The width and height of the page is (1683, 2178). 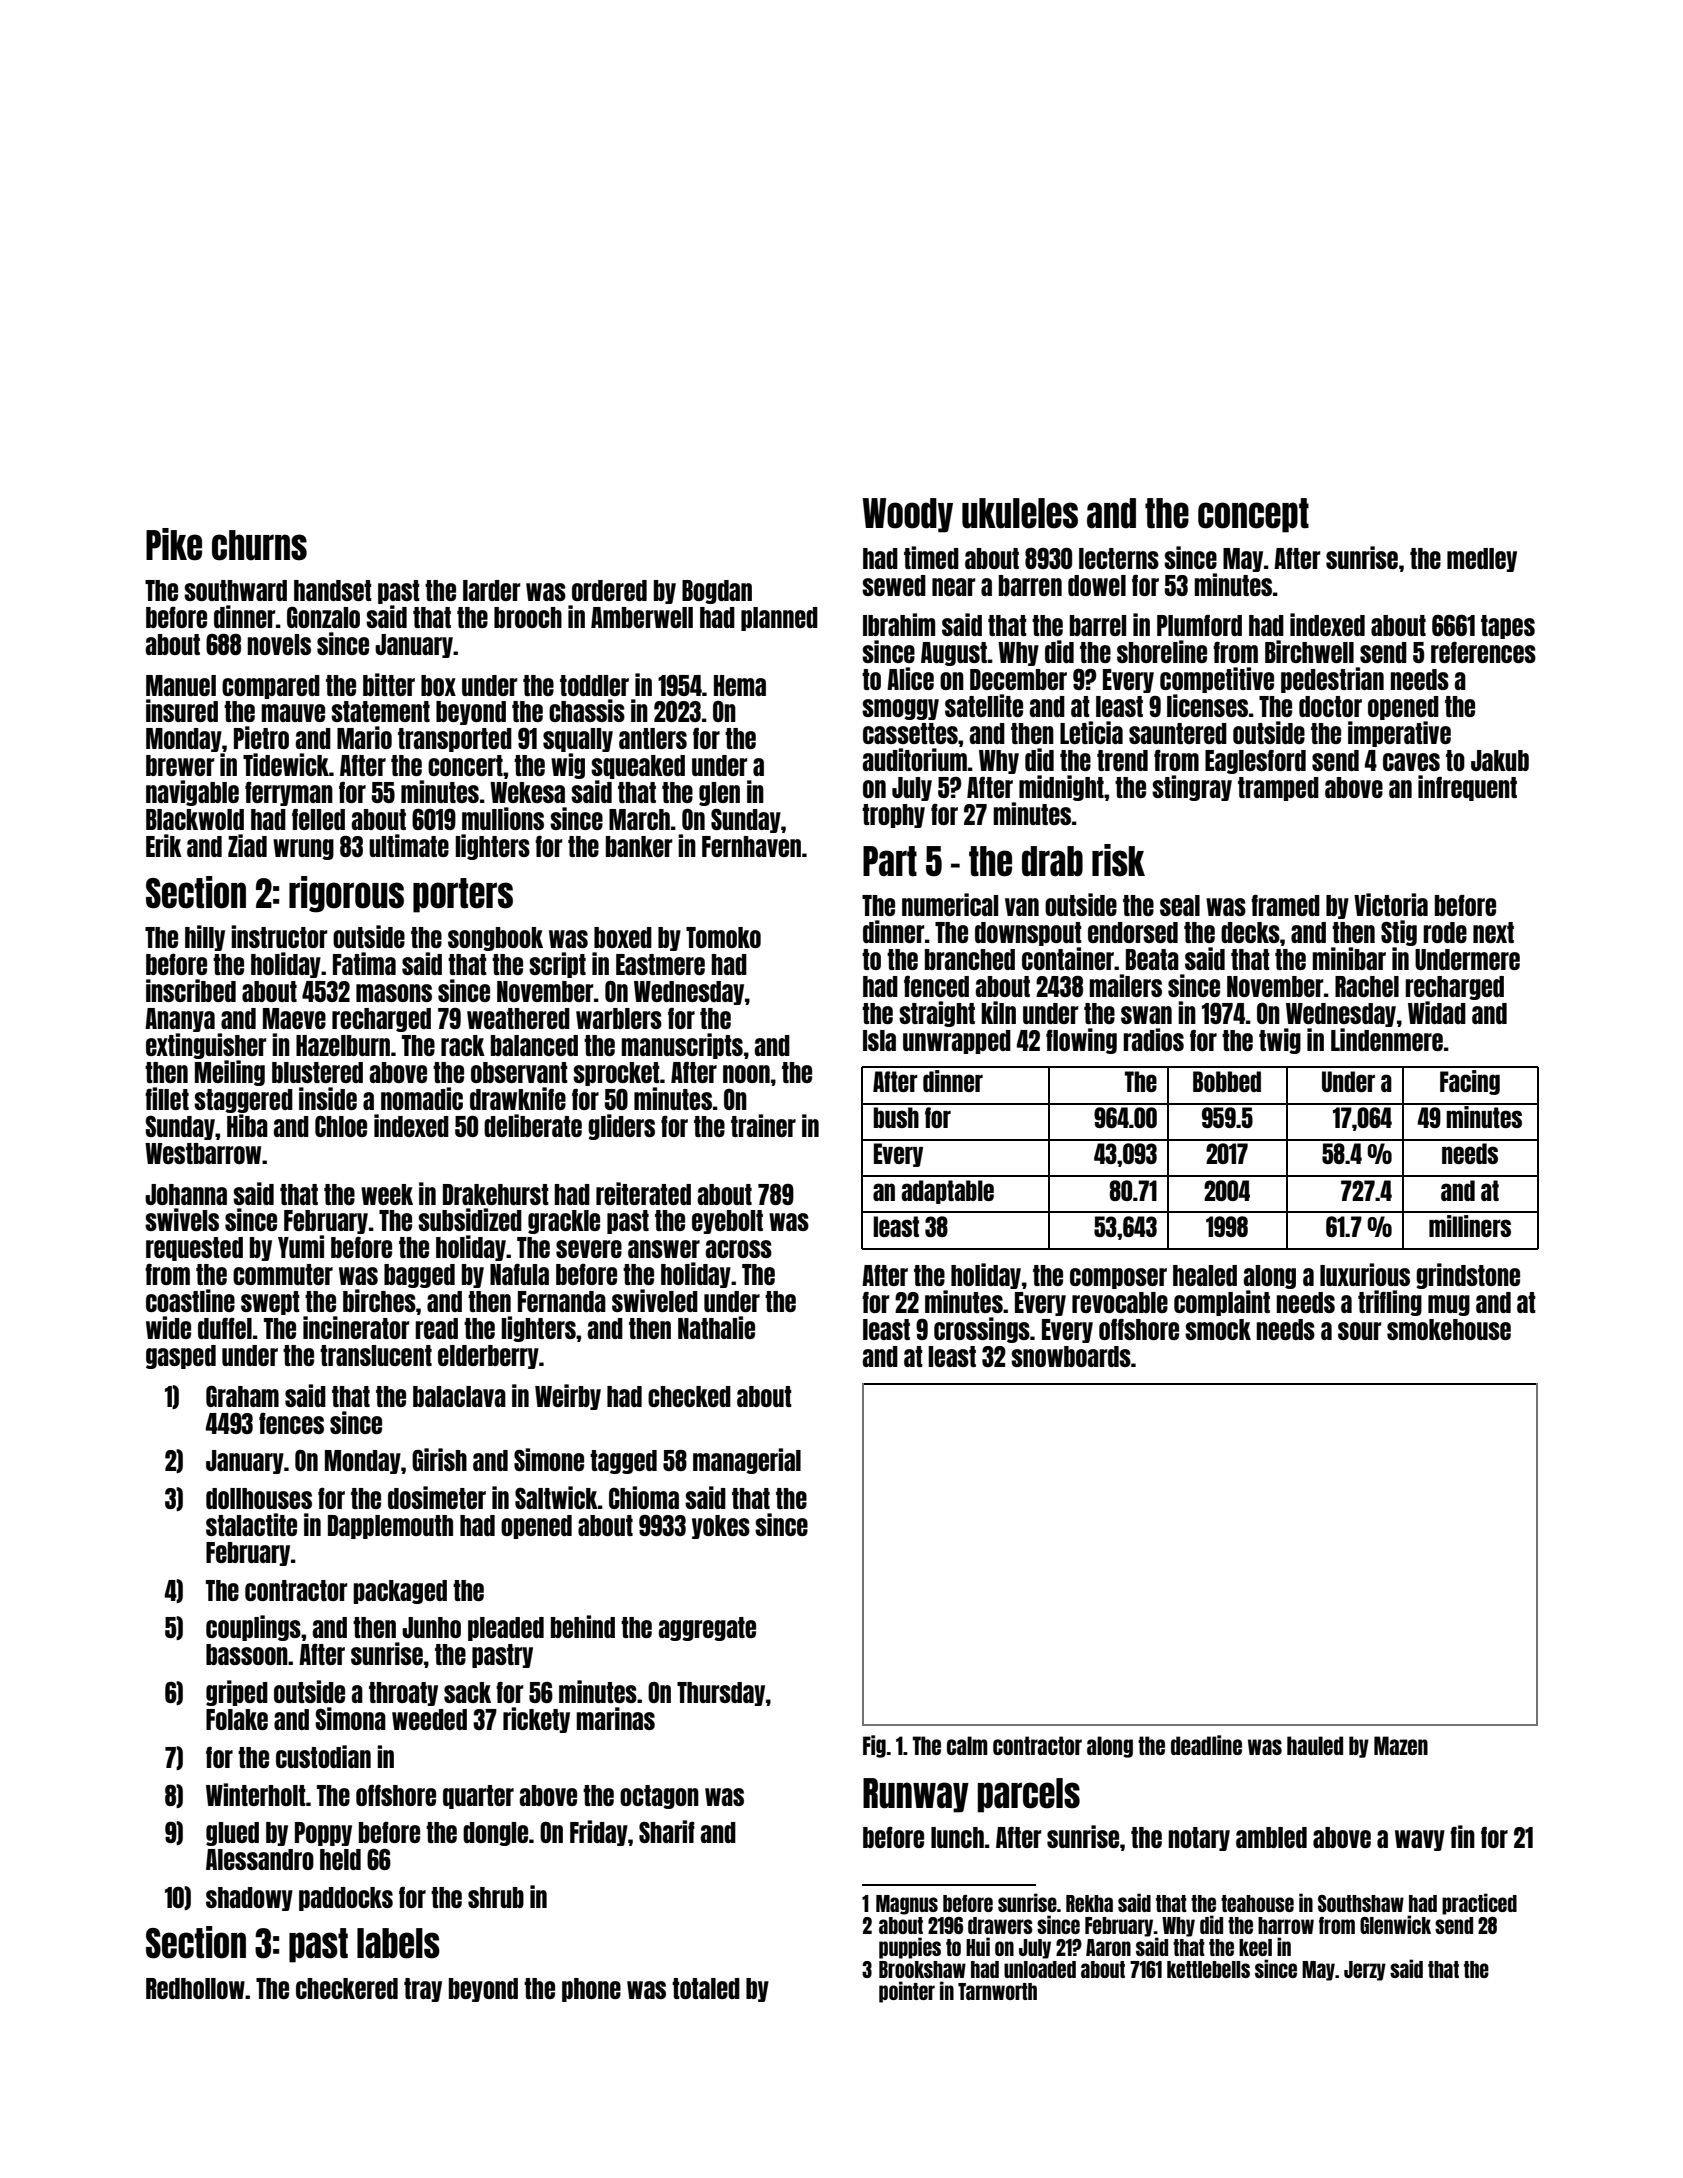 I want to click on Woody, so click(x=908, y=515).
